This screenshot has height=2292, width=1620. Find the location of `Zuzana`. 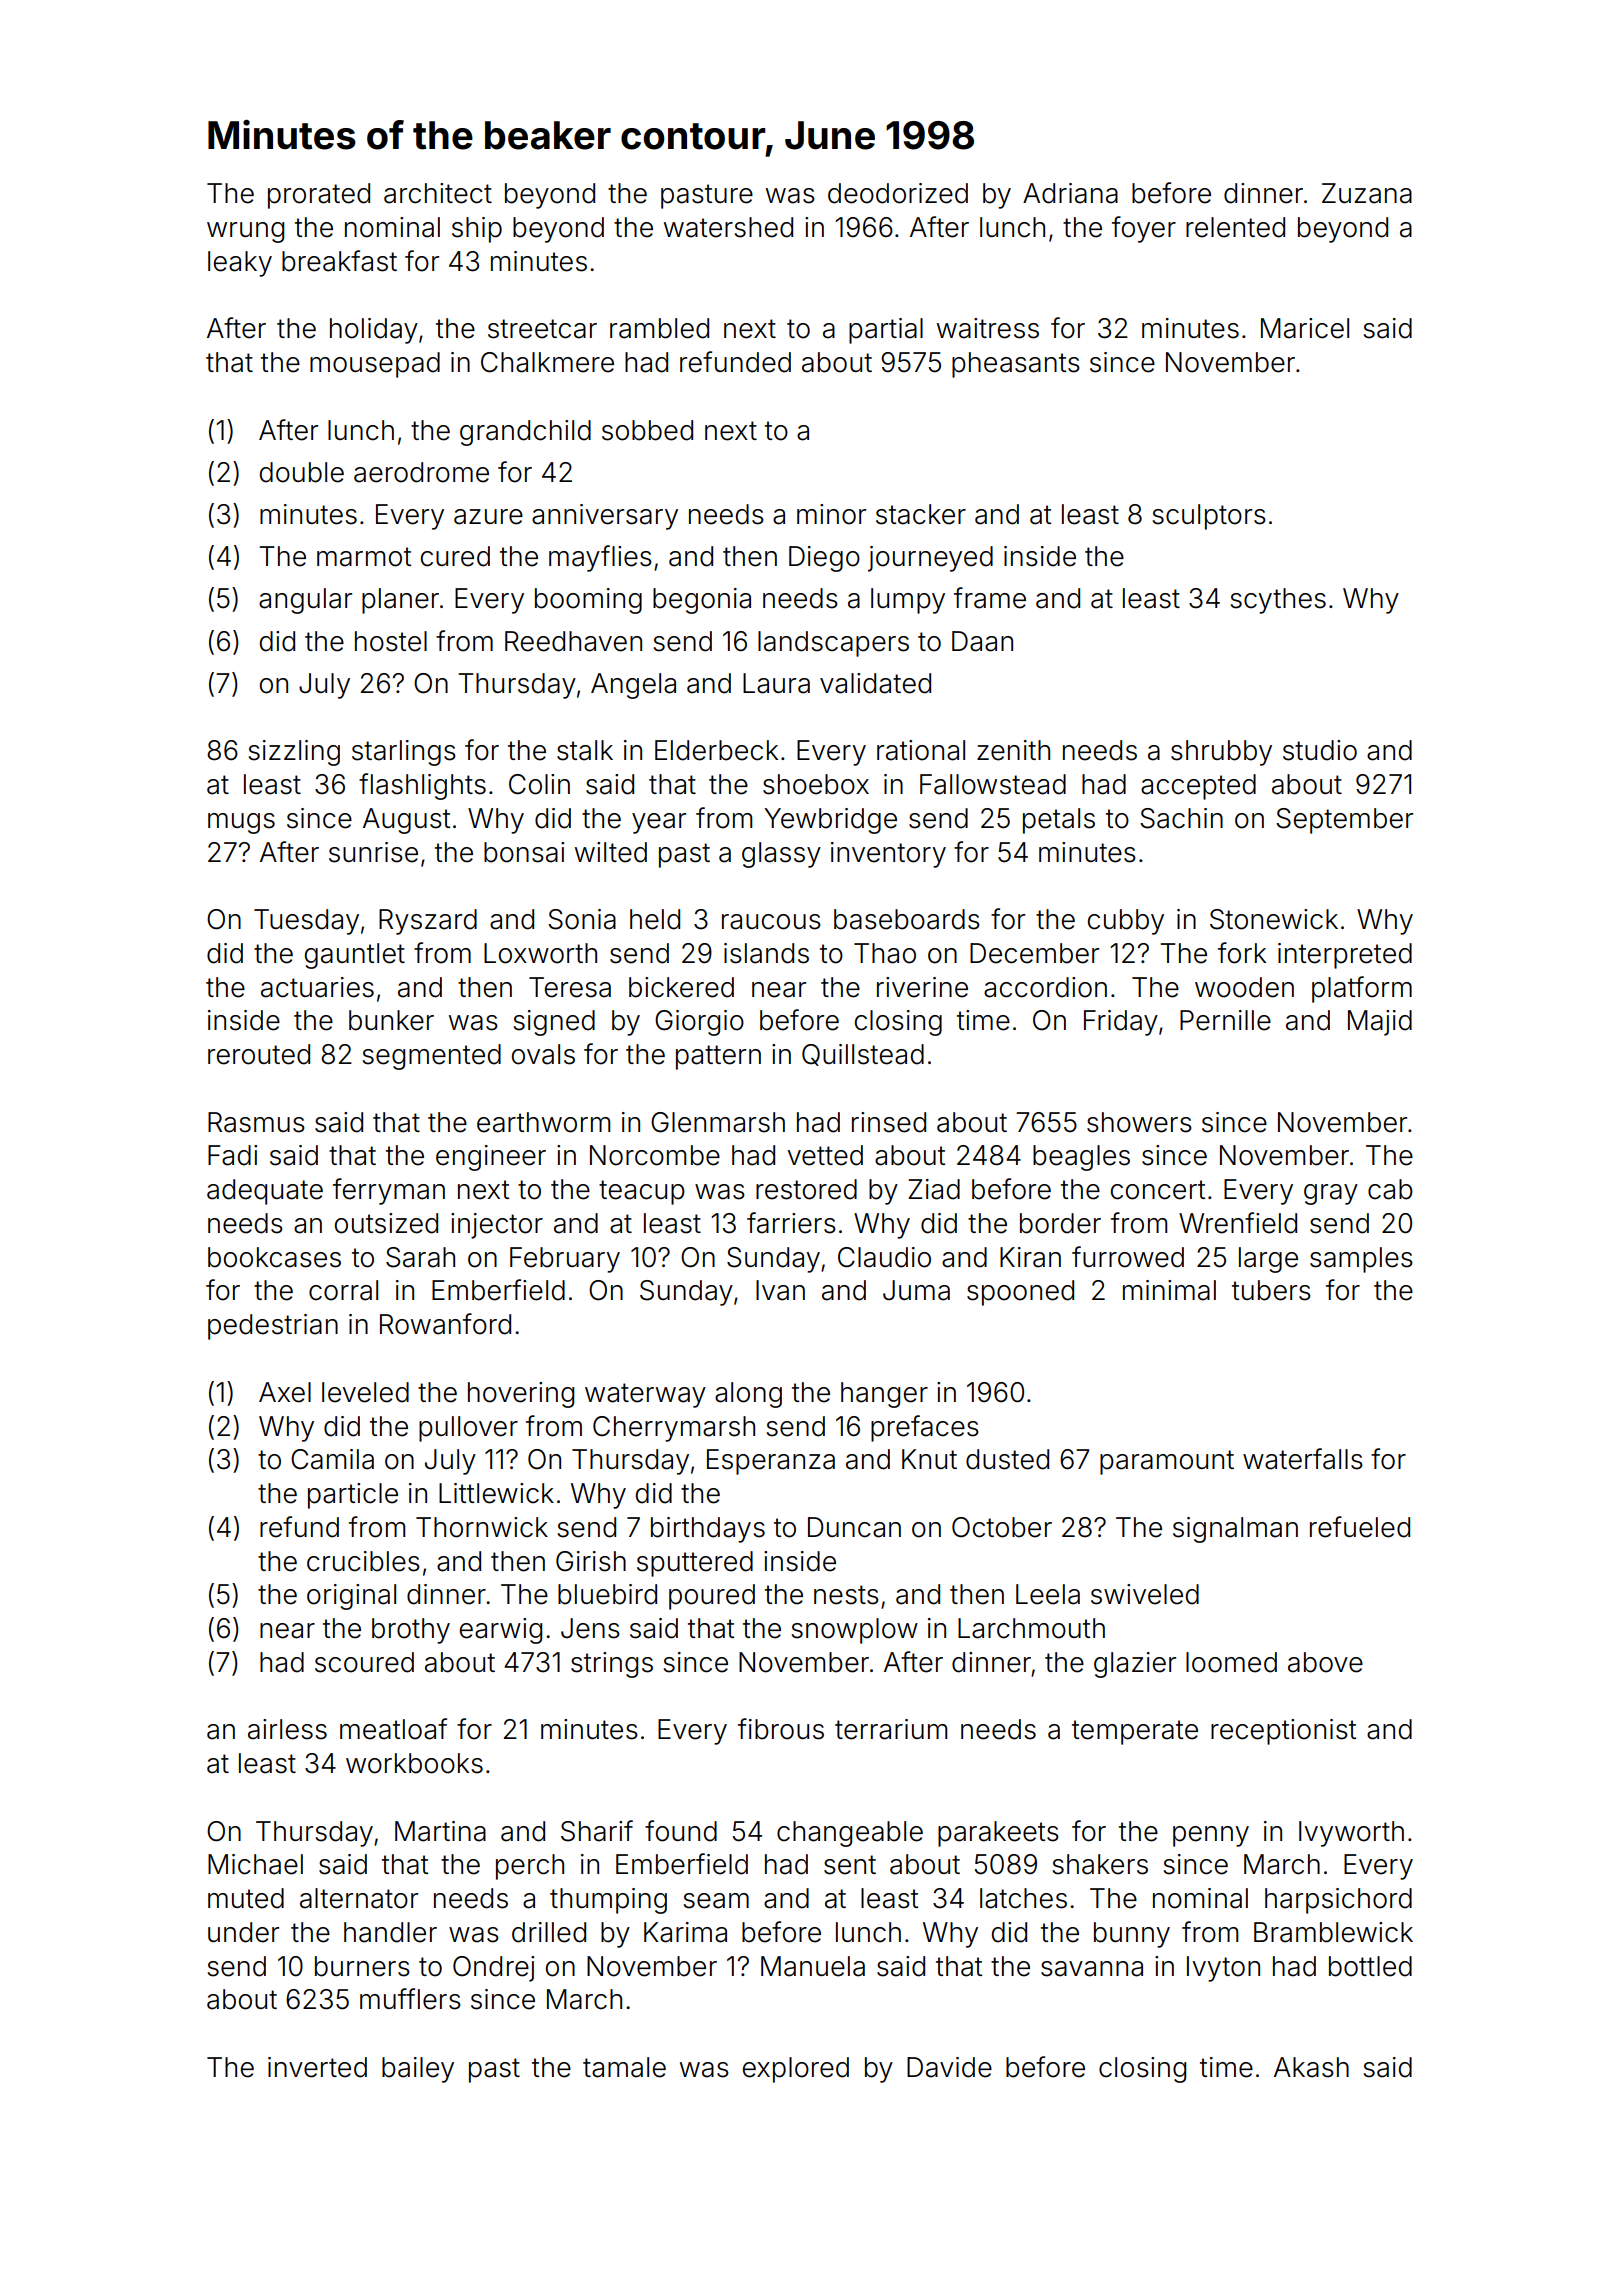

Zuzana is located at coordinates (1367, 193).
